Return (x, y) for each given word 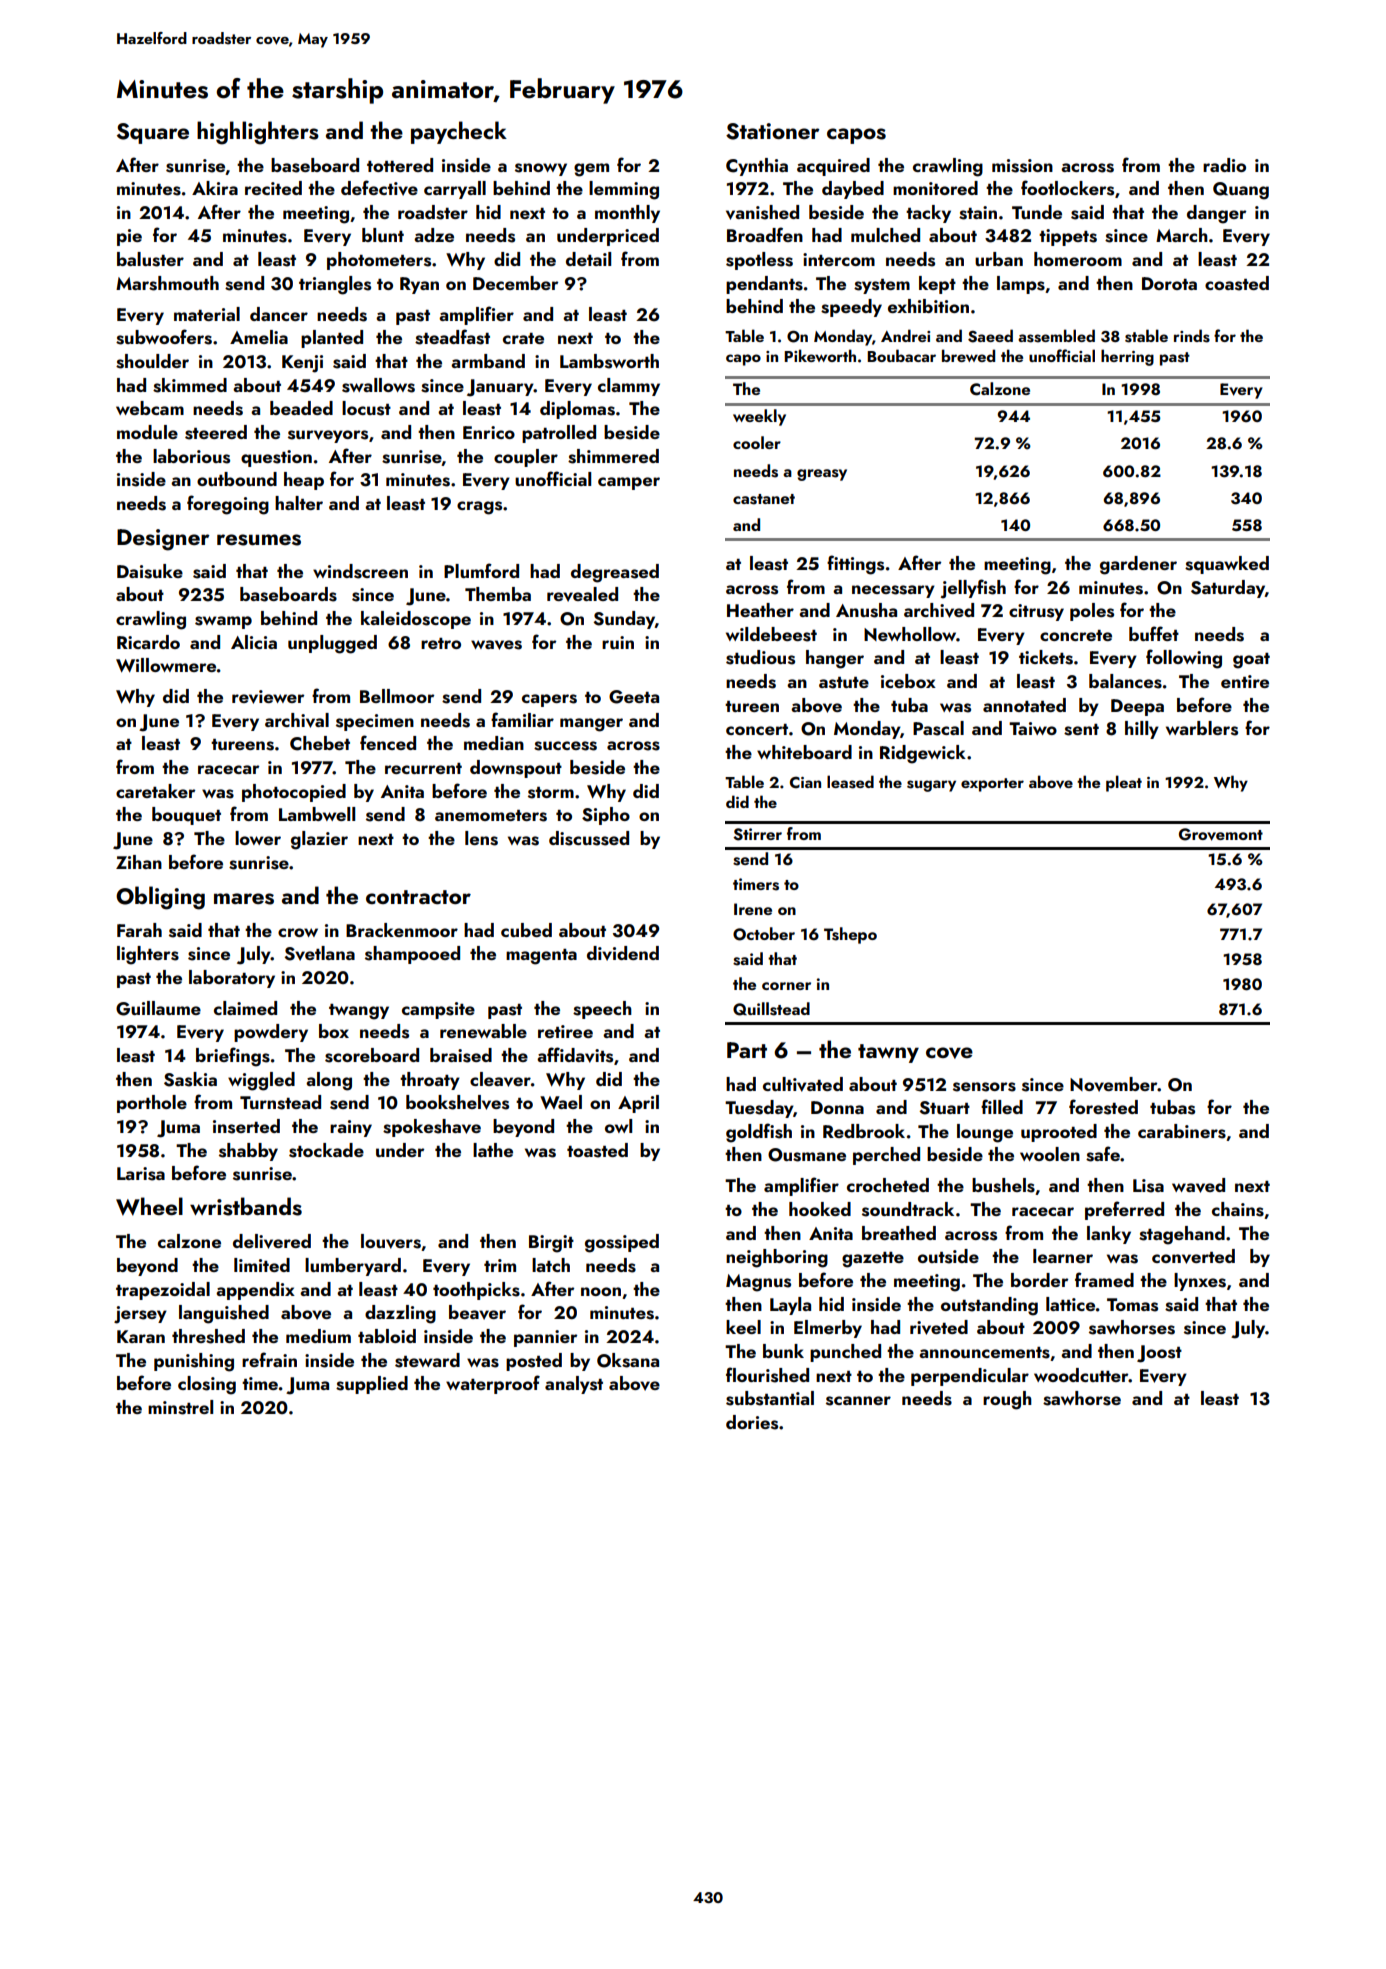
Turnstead (280, 1102)
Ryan (419, 285)
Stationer (773, 131)
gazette (873, 1260)
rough (1007, 1400)
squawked (1227, 565)
